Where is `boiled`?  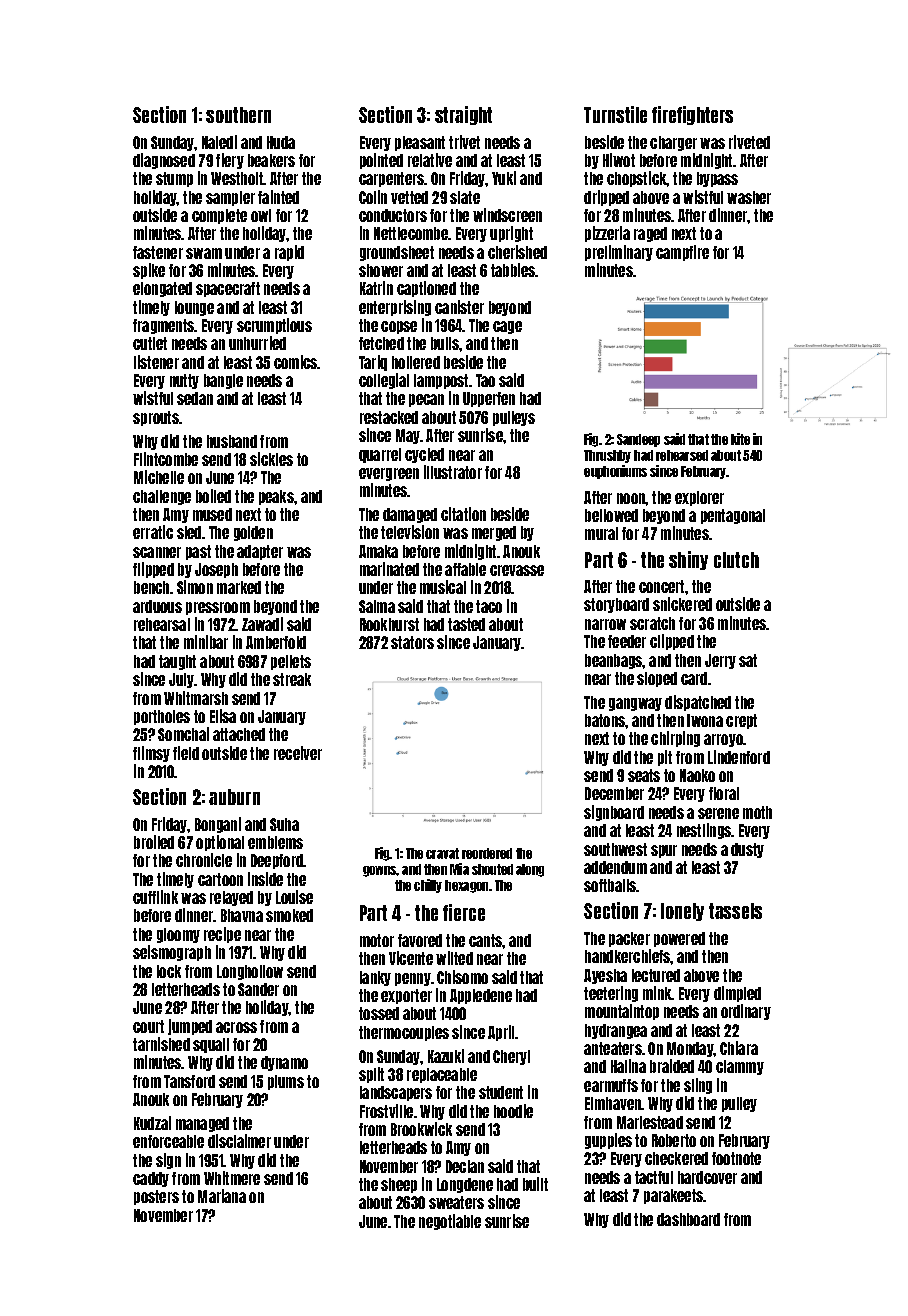 boiled is located at coordinates (213, 496).
